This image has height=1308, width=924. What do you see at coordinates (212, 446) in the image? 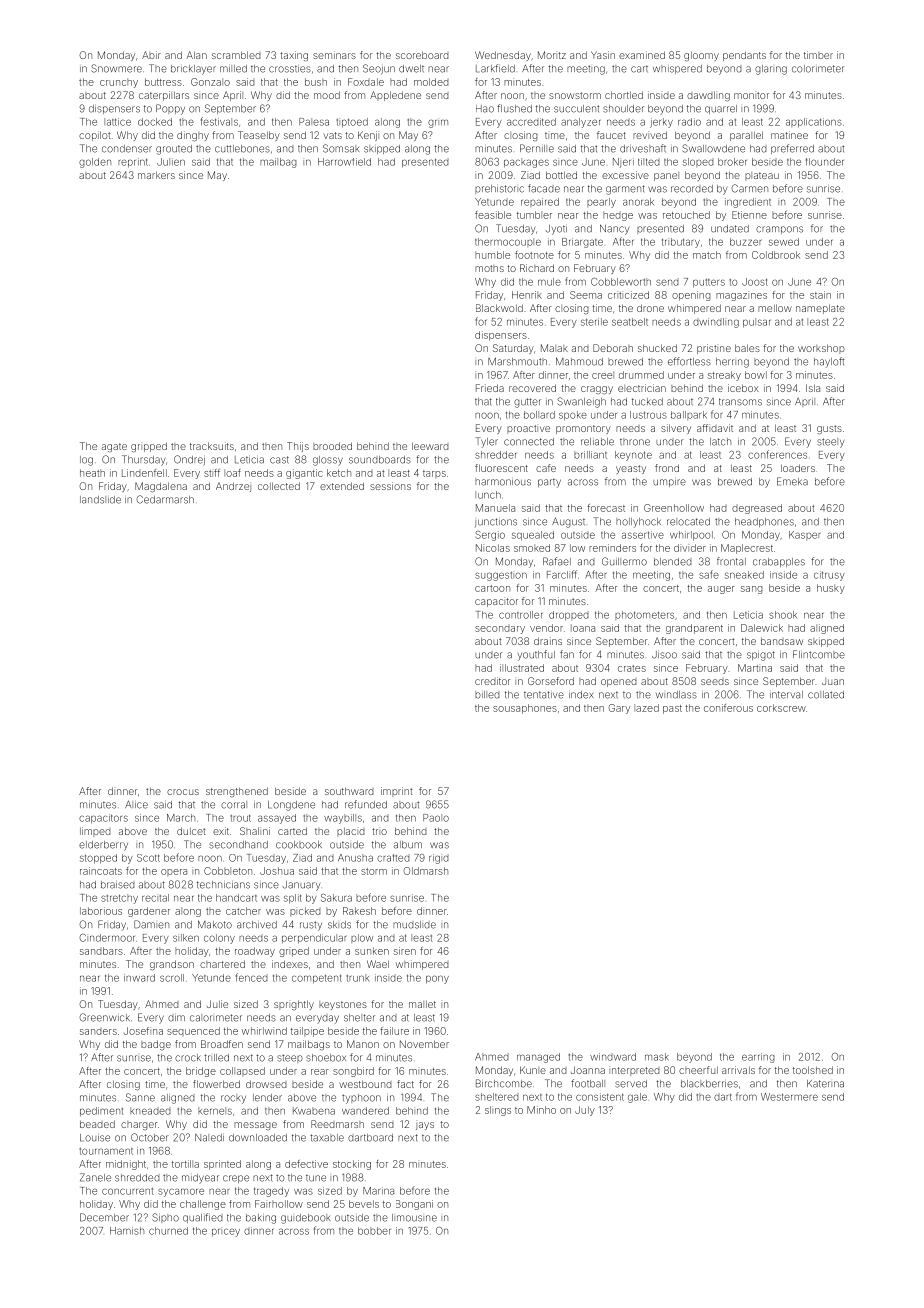
I see `tracksuits` at bounding box center [212, 446].
